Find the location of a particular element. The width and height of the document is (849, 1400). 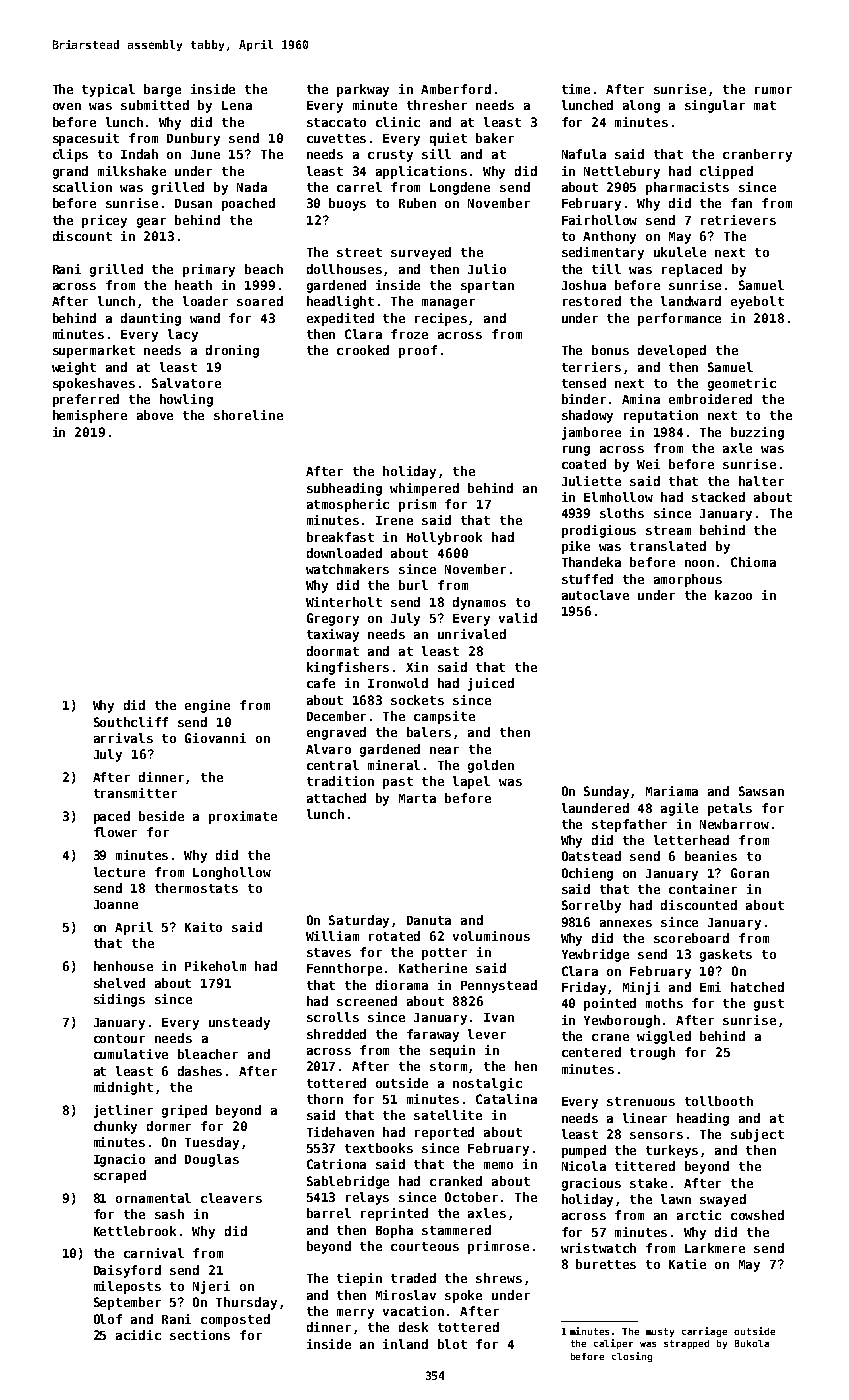

applications is located at coordinates (421, 172).
